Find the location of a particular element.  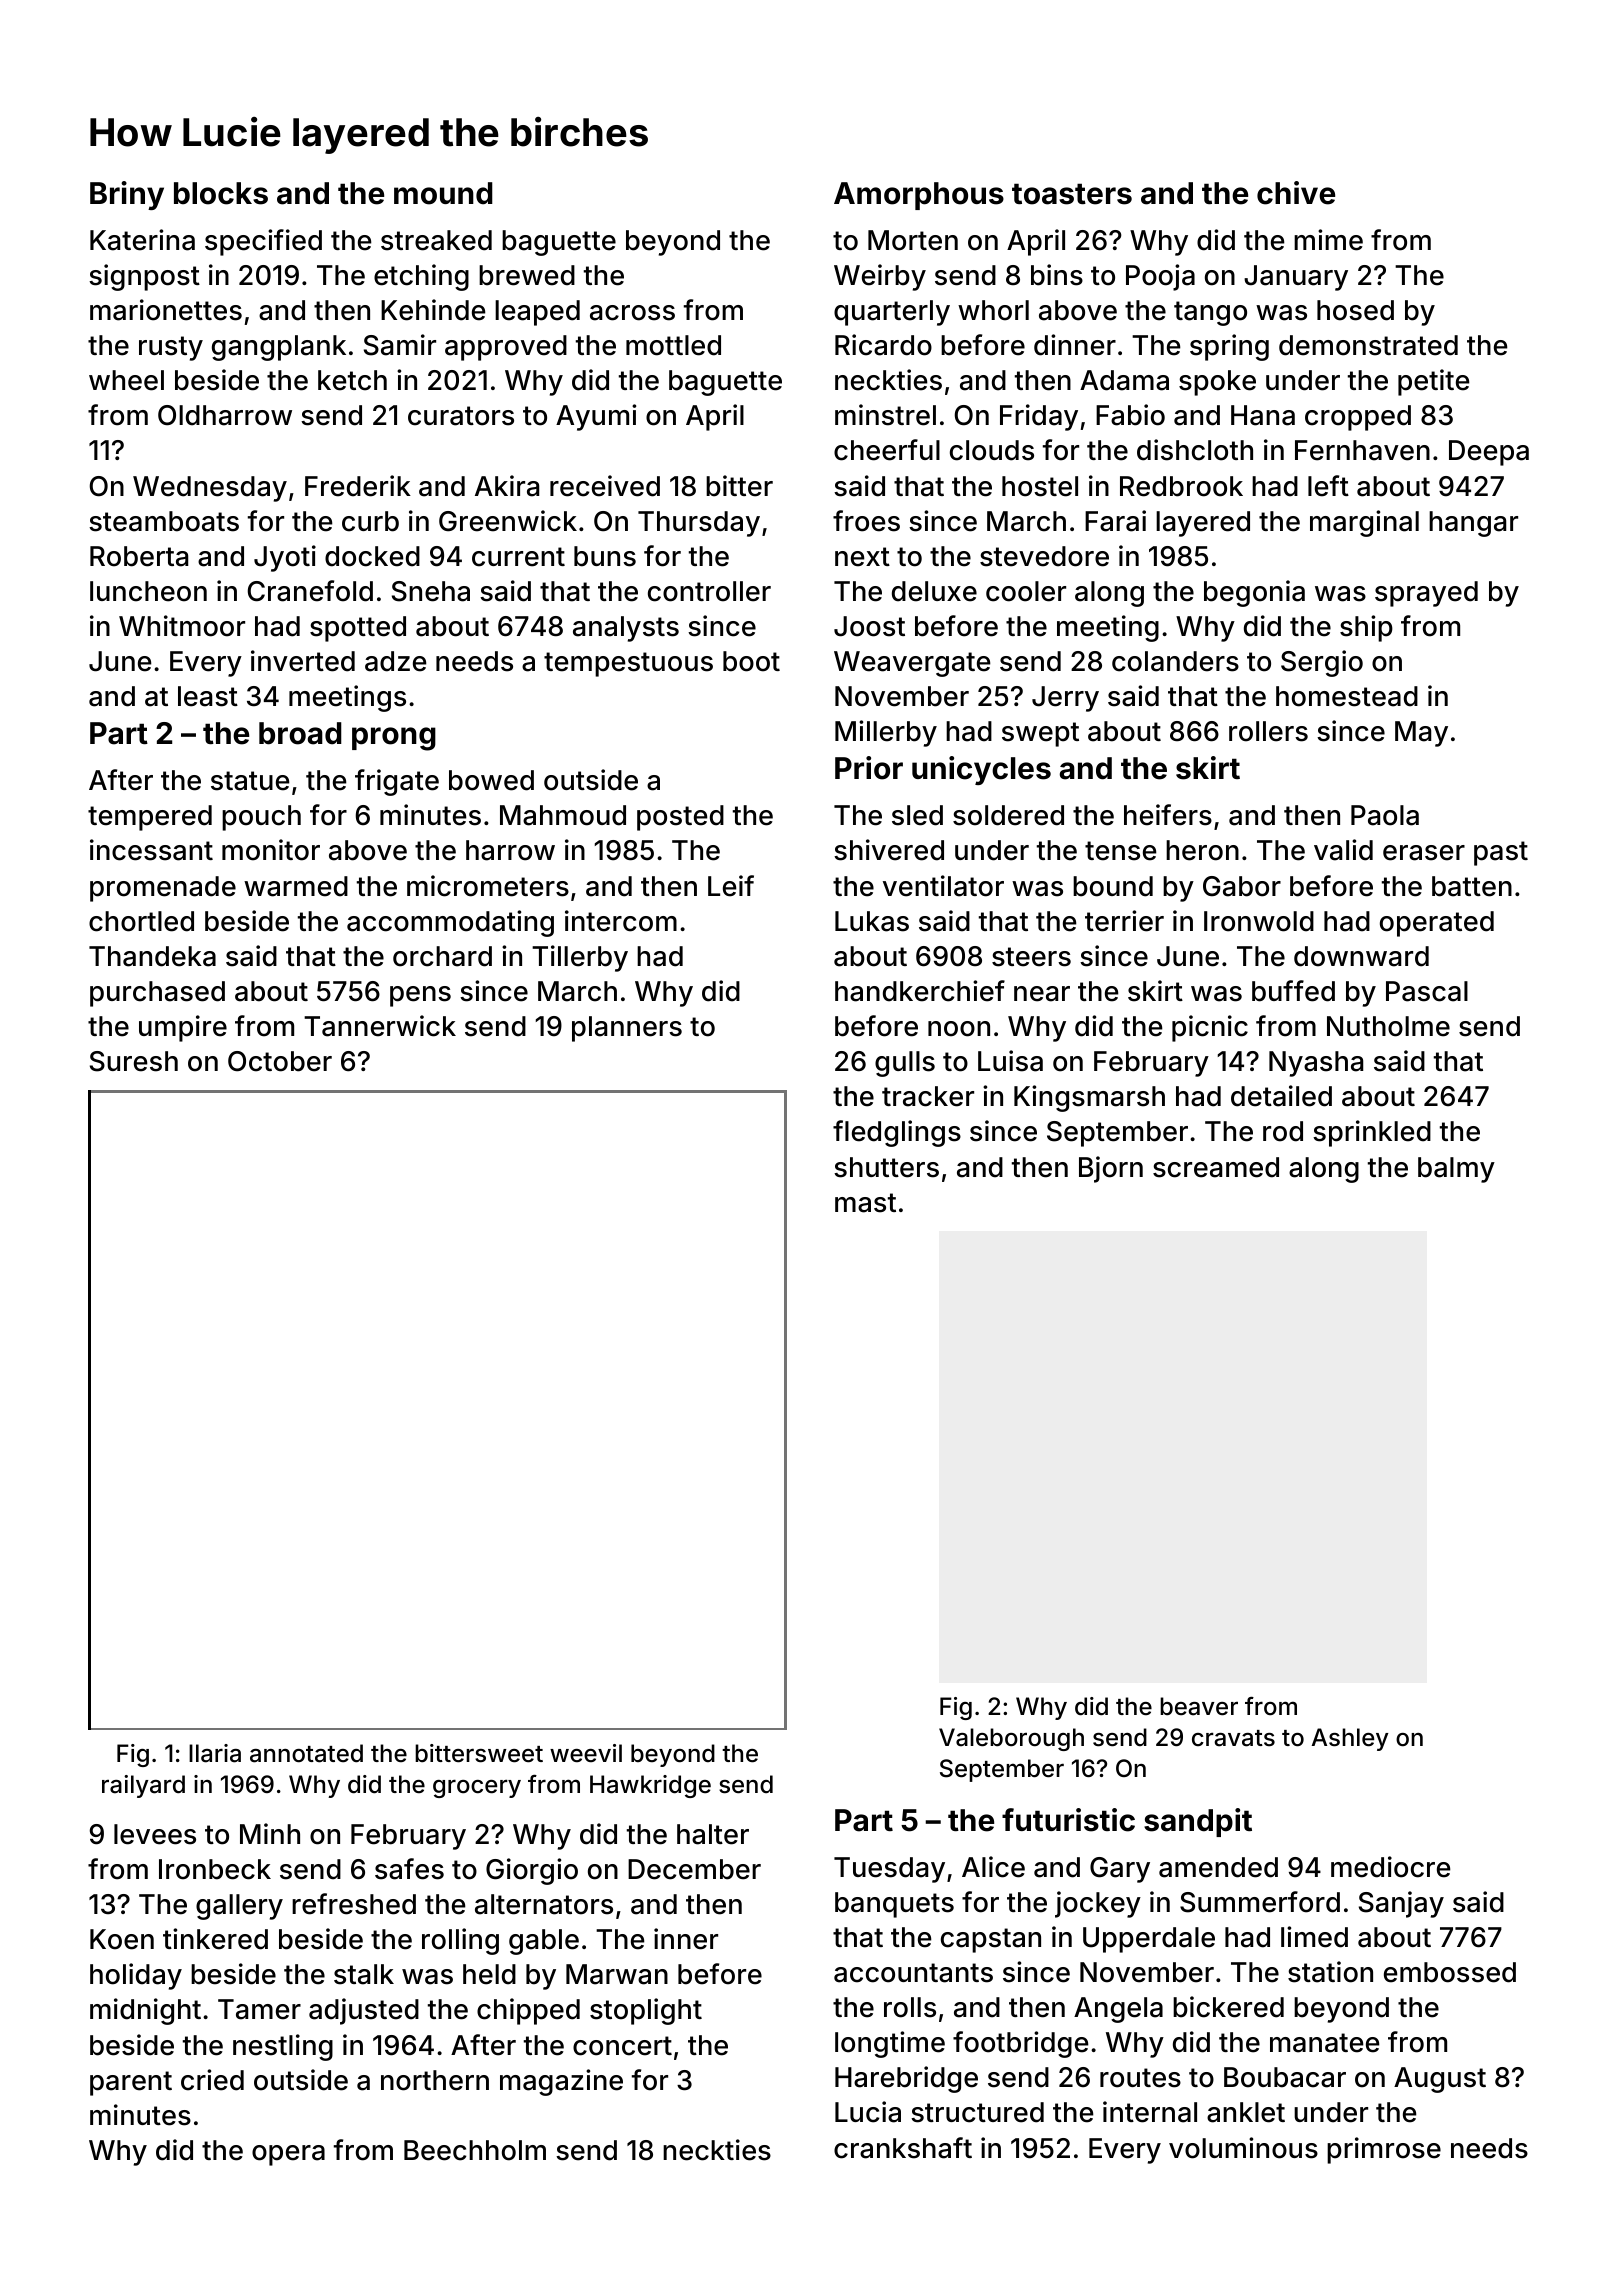

Ashley is located at coordinates (1350, 1739).
